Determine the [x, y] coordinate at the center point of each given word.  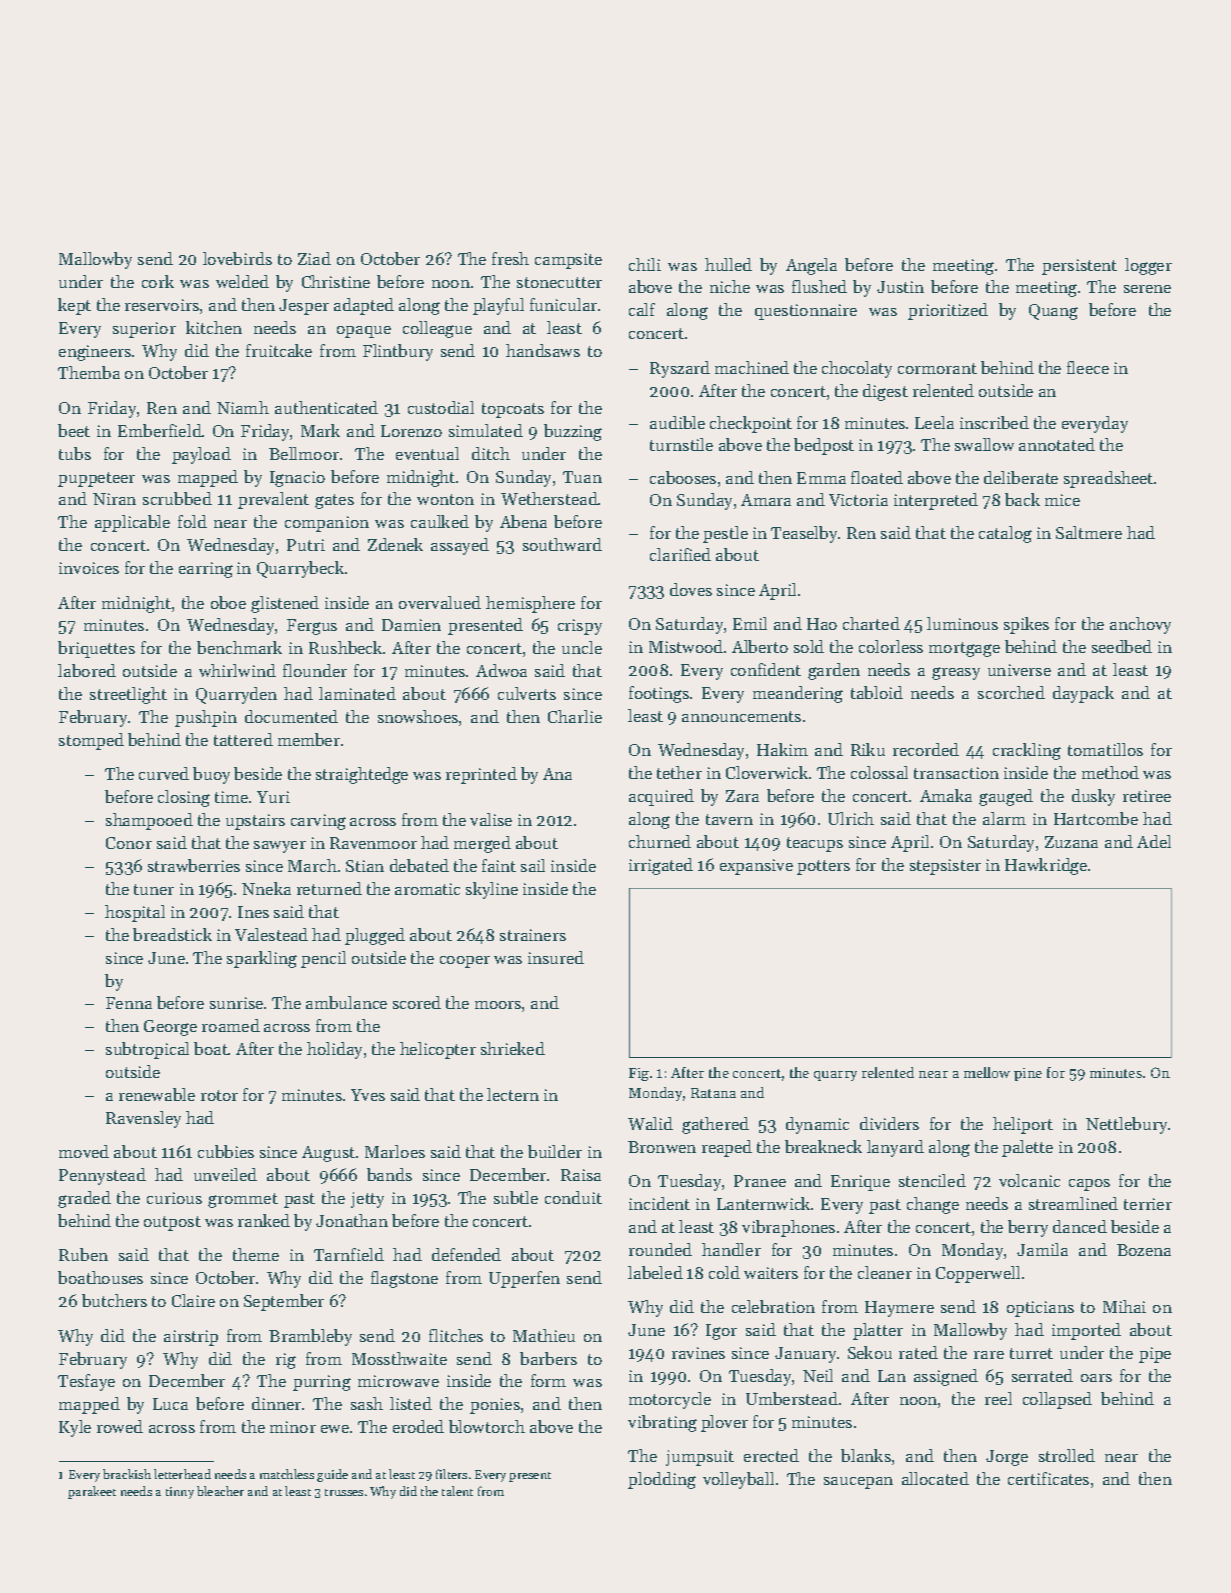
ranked [264, 1220]
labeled [655, 1272]
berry [1028, 1228]
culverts [527, 693]
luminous [962, 623]
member [309, 739]
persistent [1079, 267]
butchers [114, 1300]
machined [752, 367]
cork [158, 281]
